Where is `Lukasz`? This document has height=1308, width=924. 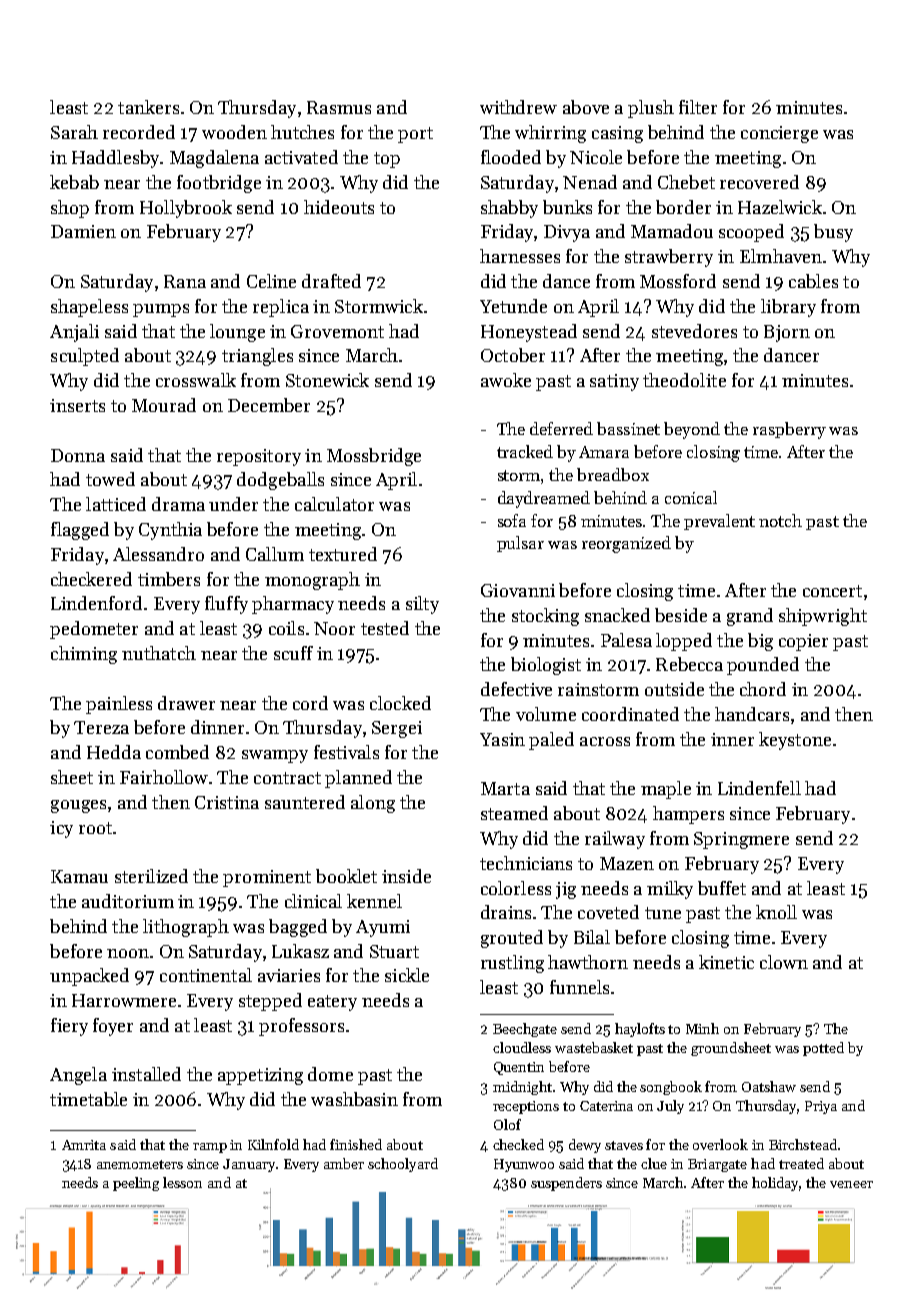 Lukasz is located at coordinates (300, 951).
